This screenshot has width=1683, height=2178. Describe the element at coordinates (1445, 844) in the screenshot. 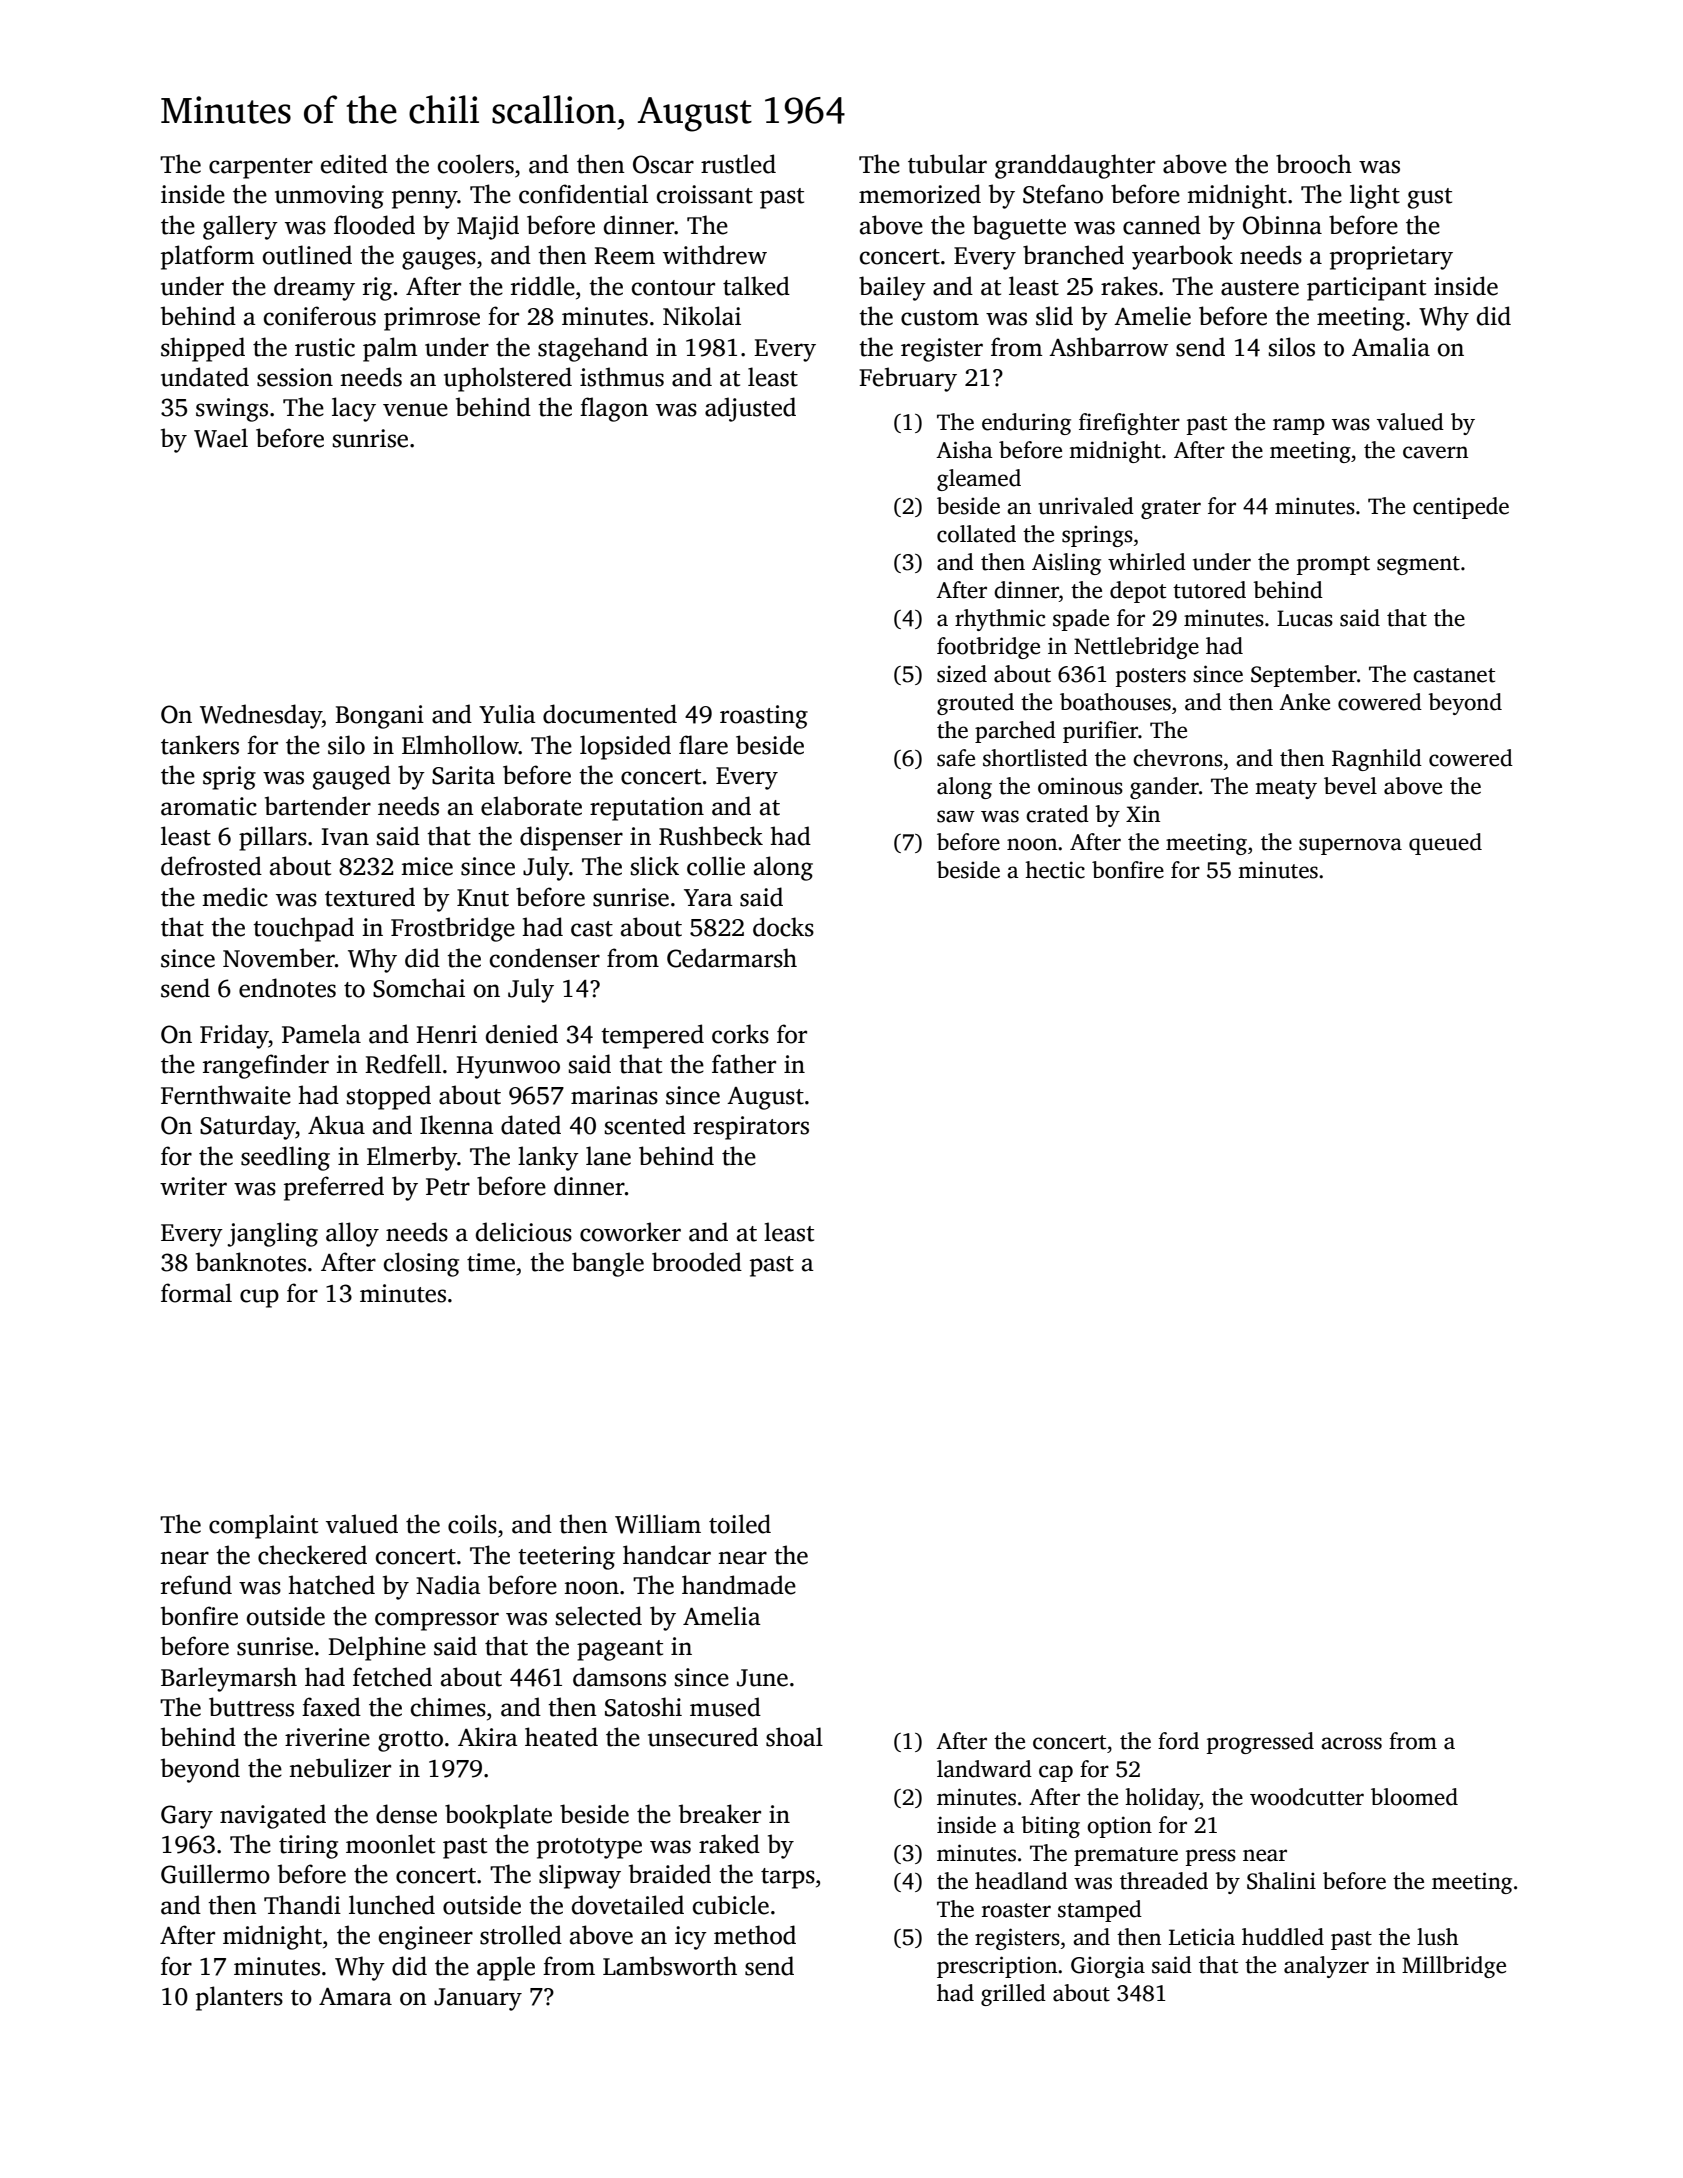

I see `queued` at that location.
